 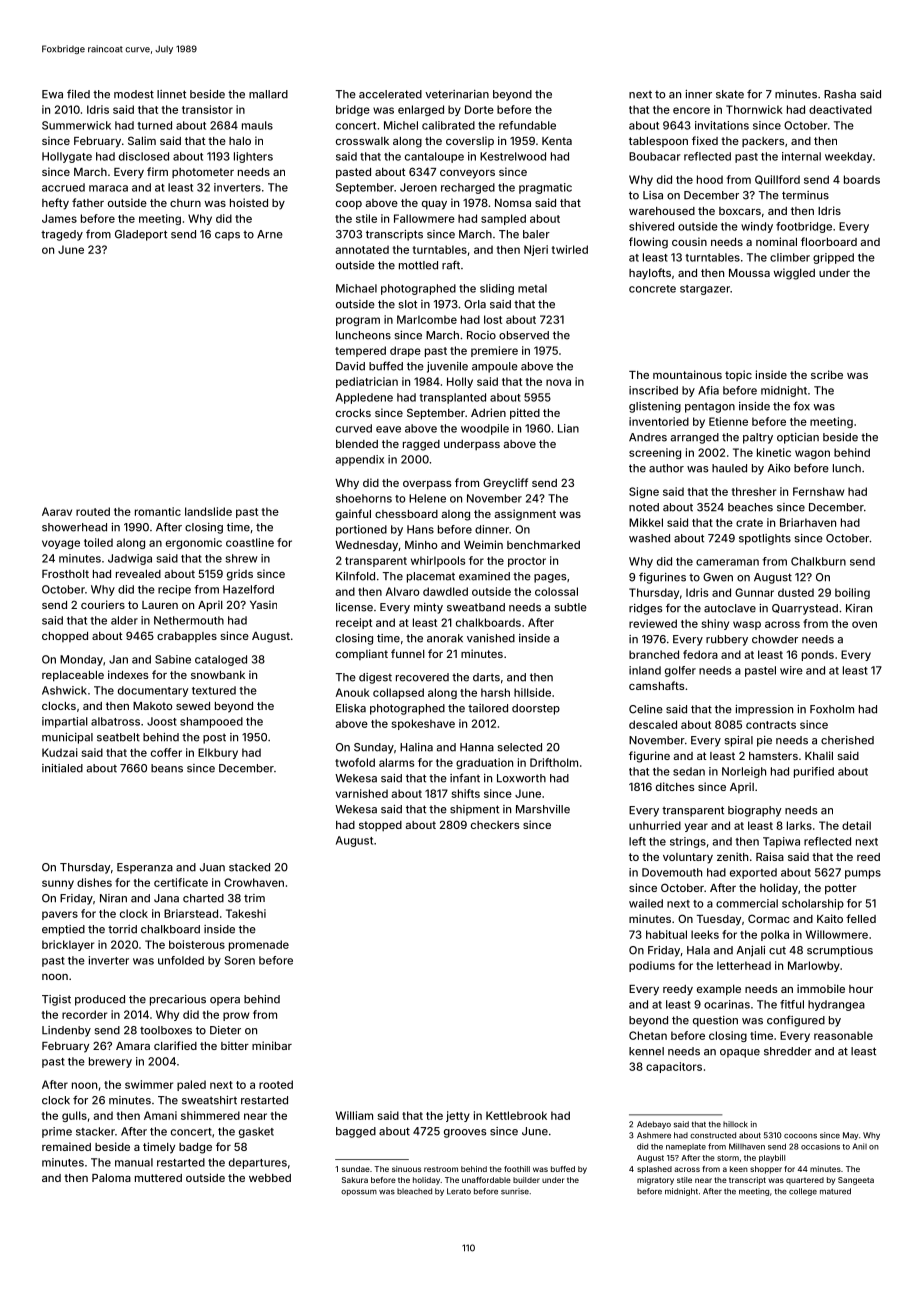 What do you see at coordinates (203, 898) in the page?
I see `charted` at bounding box center [203, 898].
